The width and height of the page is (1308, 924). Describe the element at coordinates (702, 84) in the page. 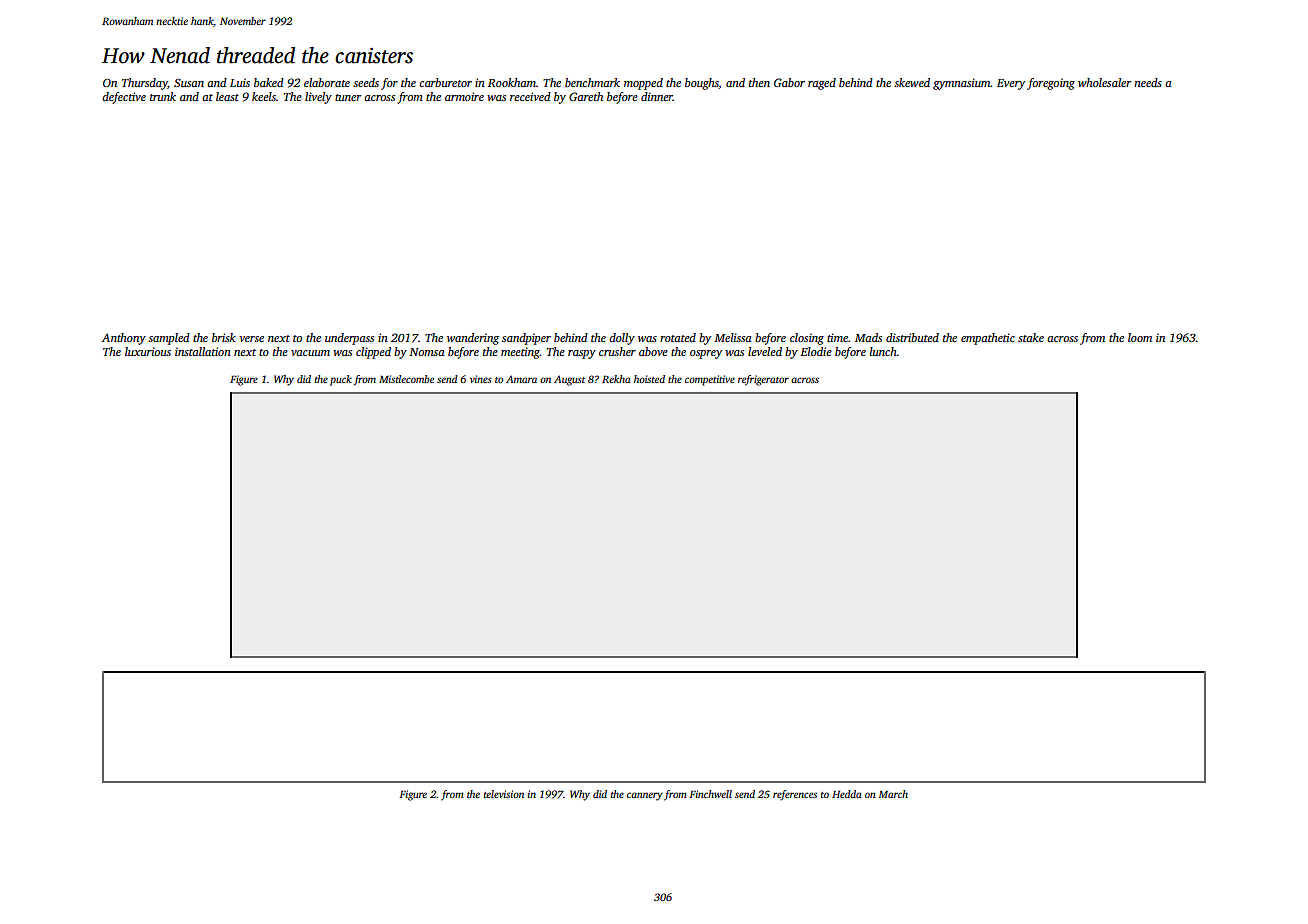

I see `boughs` at that location.
